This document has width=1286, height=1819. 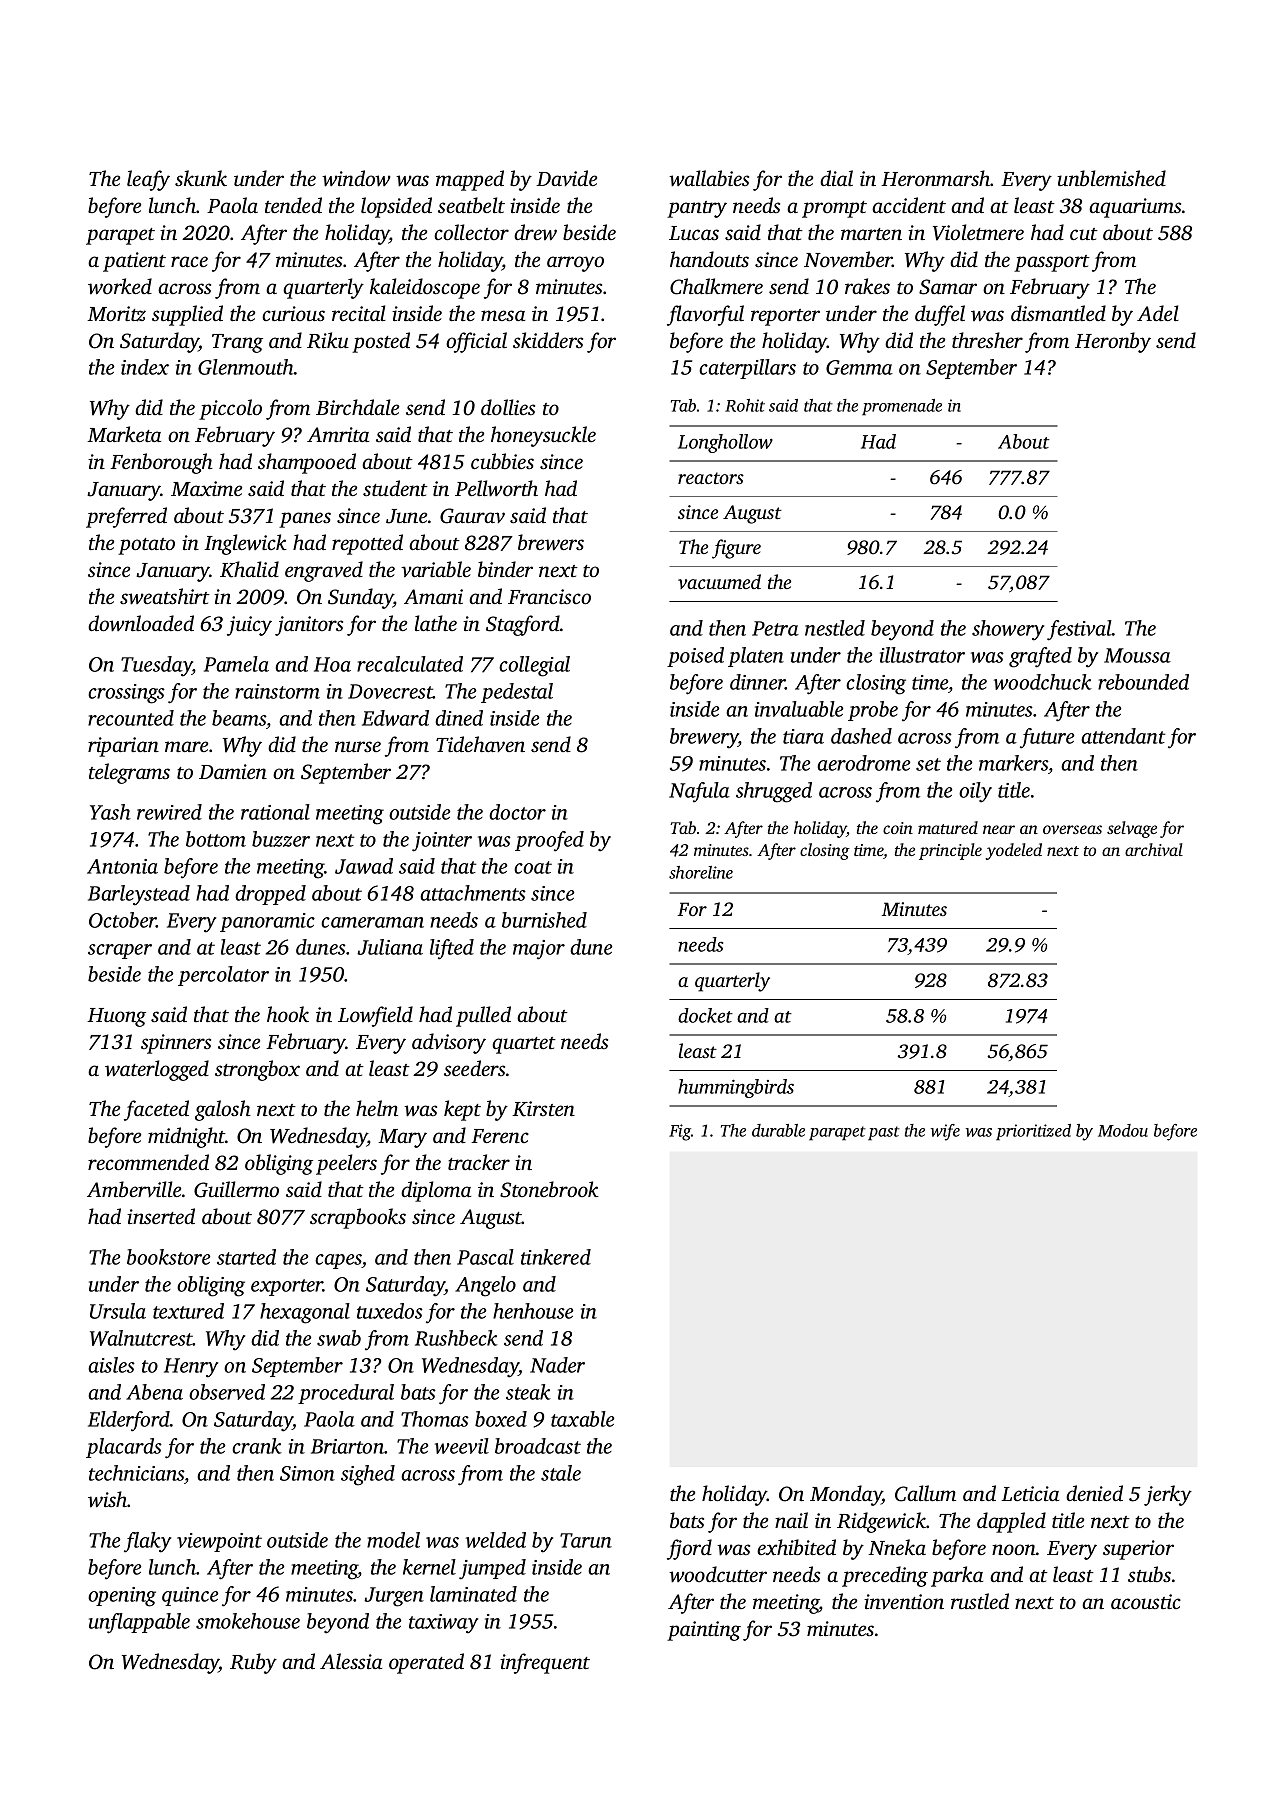 What do you see at coordinates (356, 178) in the document?
I see `window` at bounding box center [356, 178].
